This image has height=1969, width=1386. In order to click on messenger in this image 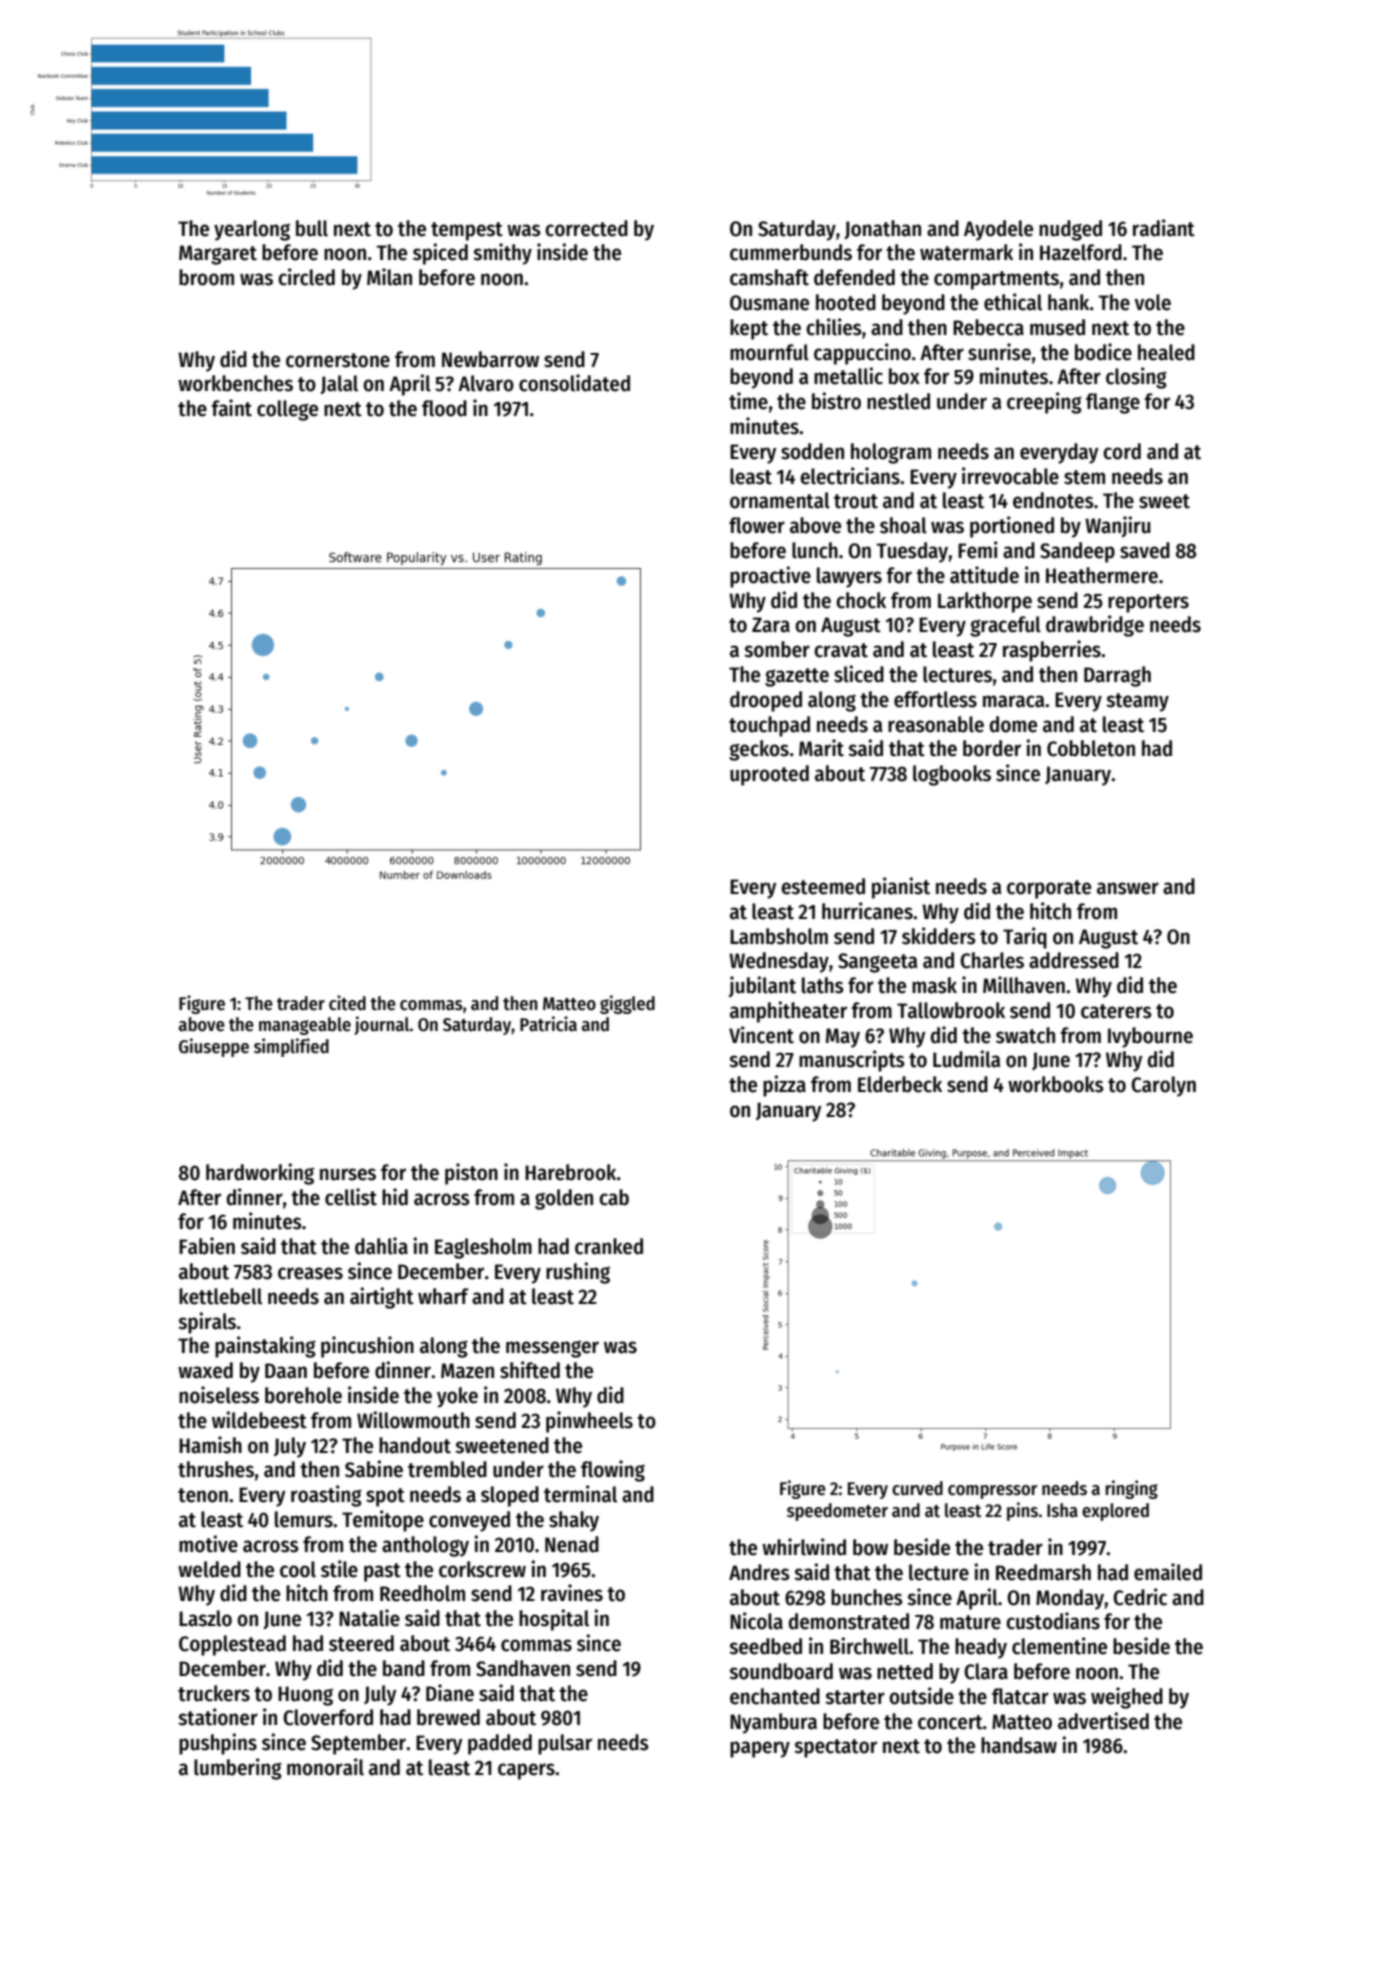, I will do `click(552, 1349)`.
